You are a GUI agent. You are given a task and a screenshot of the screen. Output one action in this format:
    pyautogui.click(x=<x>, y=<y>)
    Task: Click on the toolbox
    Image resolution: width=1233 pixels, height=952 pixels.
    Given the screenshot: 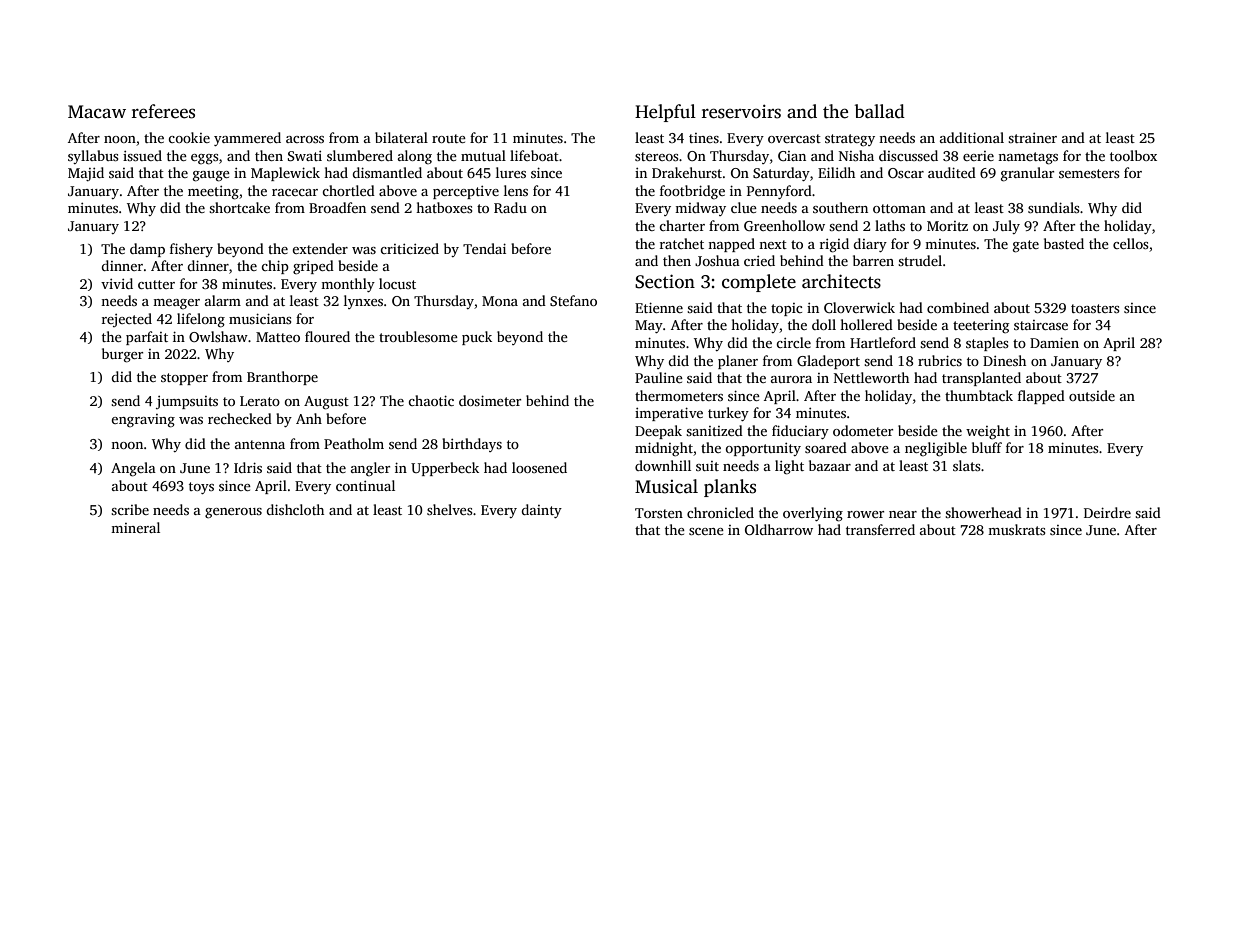 What is the action you would take?
    pyautogui.click(x=1133, y=155)
